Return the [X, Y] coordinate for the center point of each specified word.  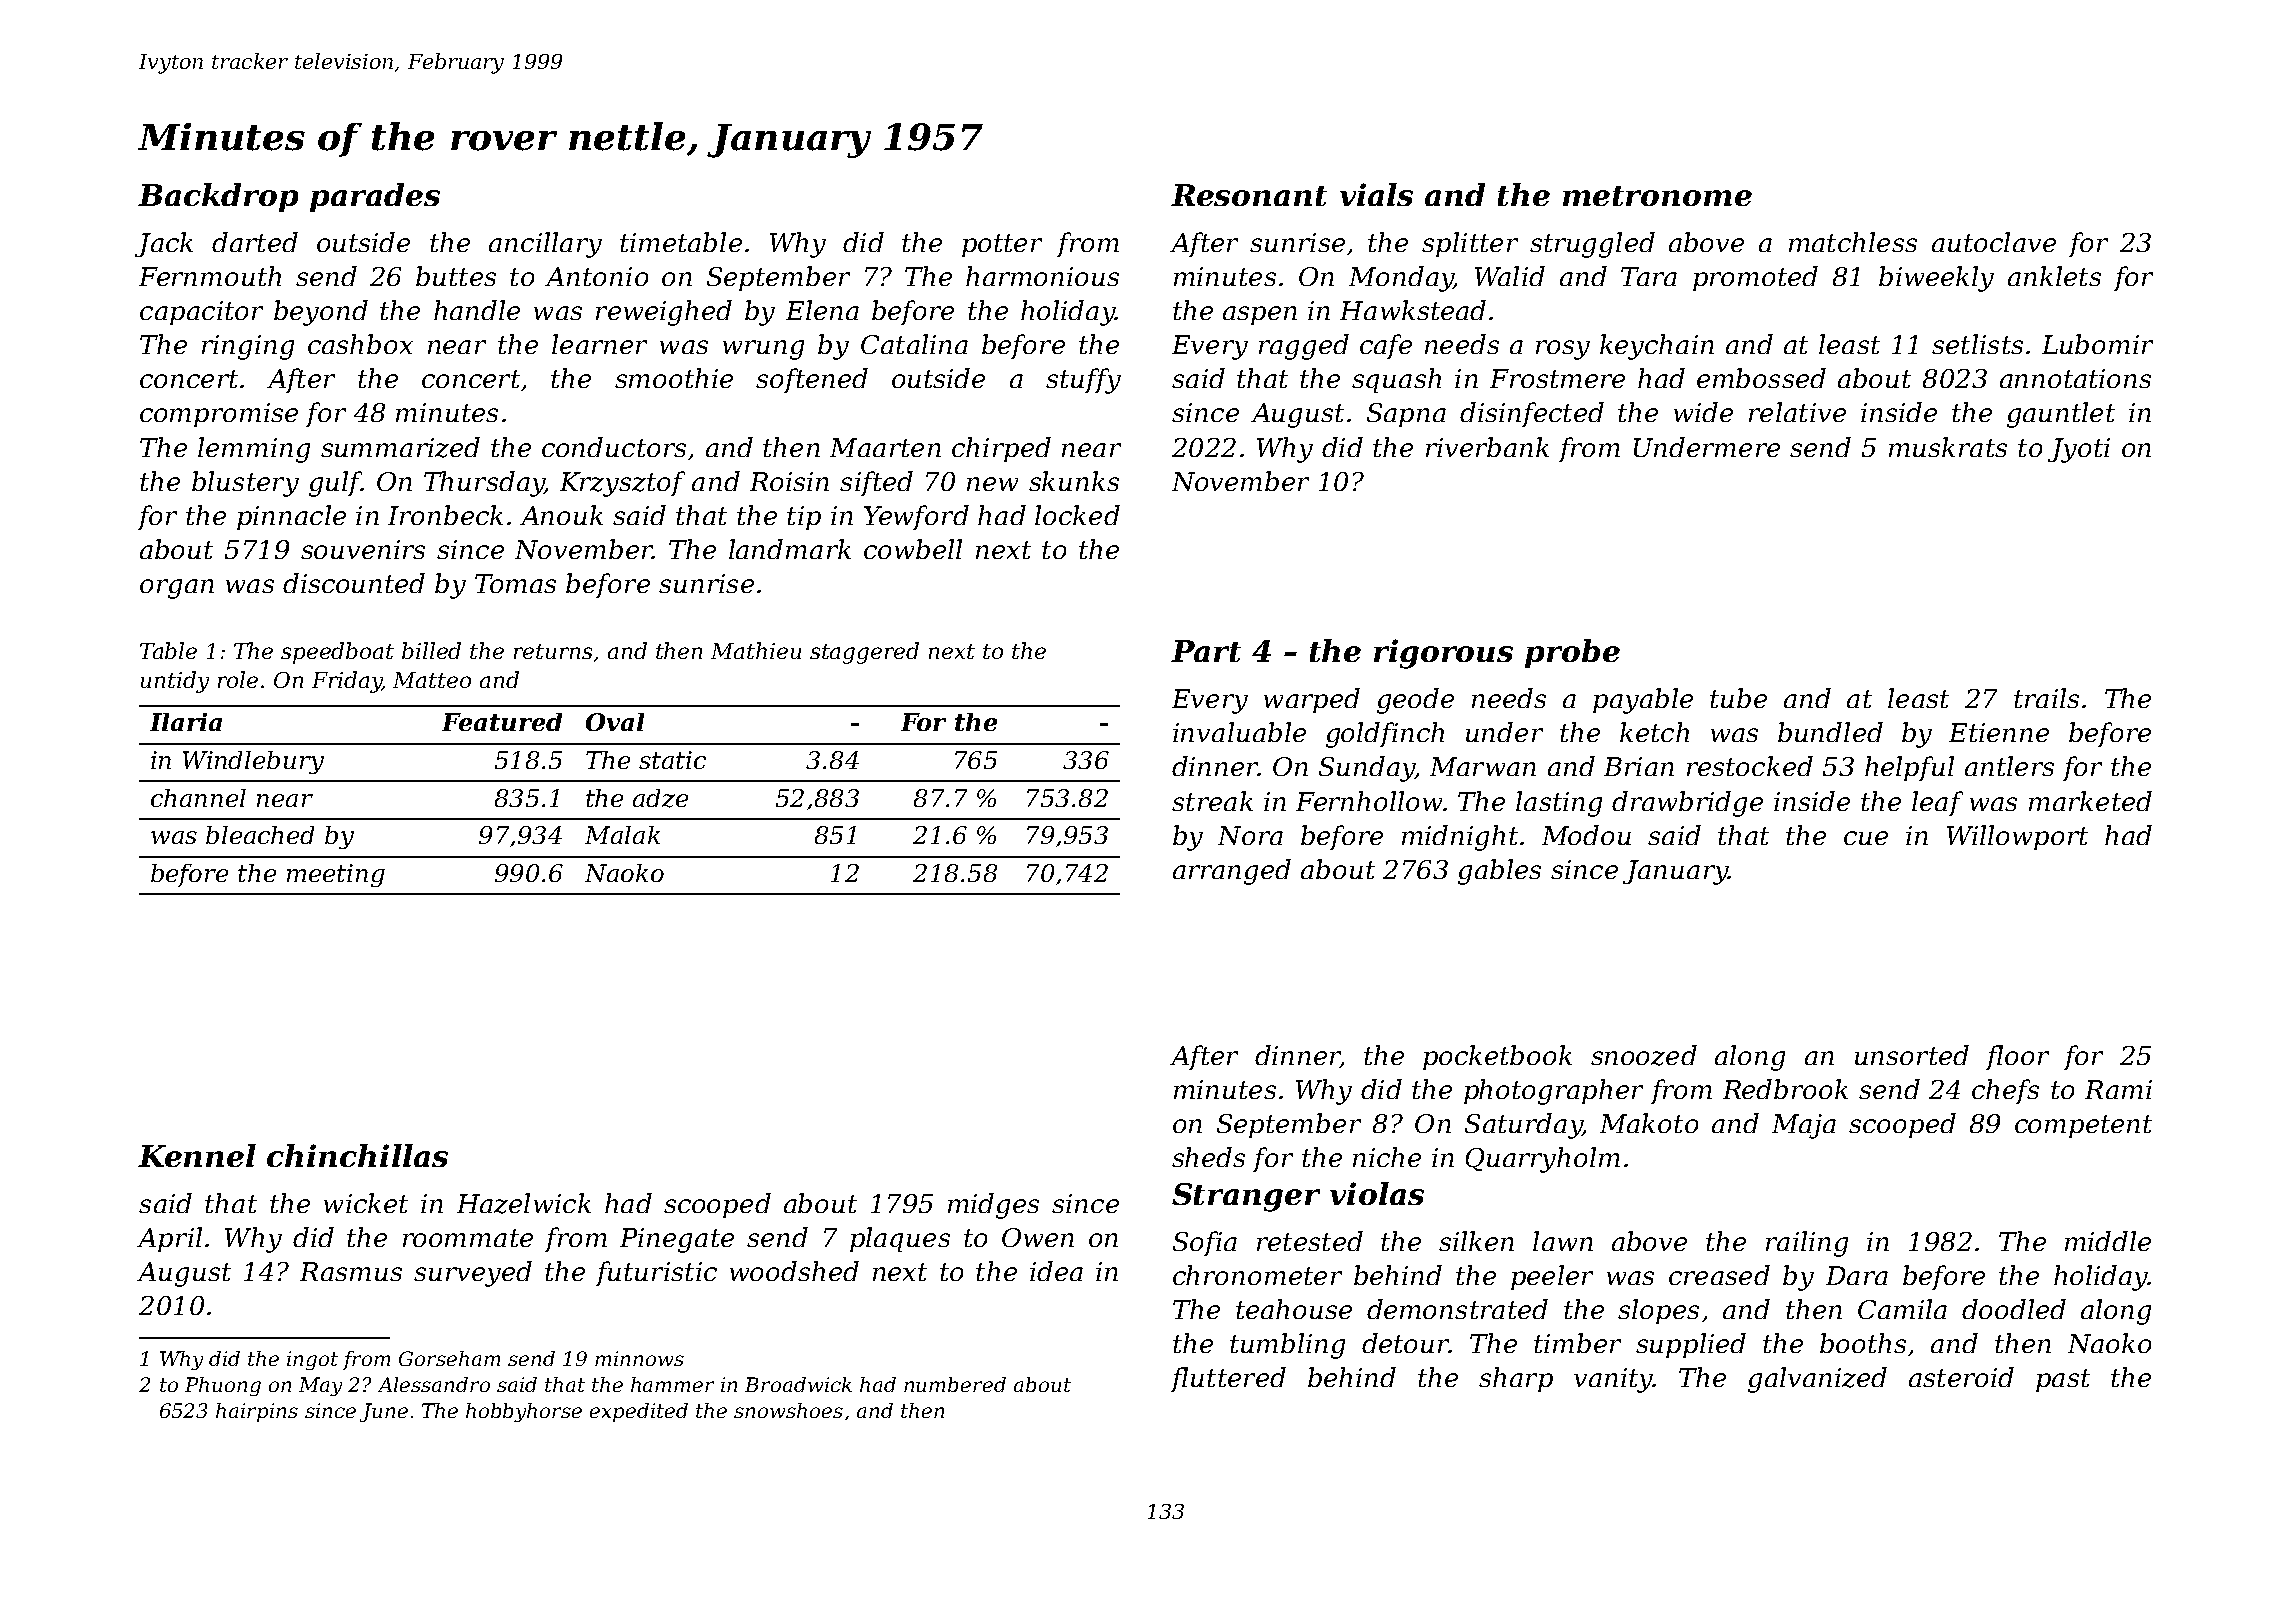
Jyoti [2079, 450]
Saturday [1523, 1126]
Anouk [561, 515]
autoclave [1994, 242]
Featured [502, 722]
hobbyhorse [524, 1412]
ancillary [545, 245]
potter [1002, 245]
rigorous [1443, 654]
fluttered [1228, 1379]
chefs [2005, 1091]
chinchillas [357, 1155]
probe [1572, 653]
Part [1206, 651]
